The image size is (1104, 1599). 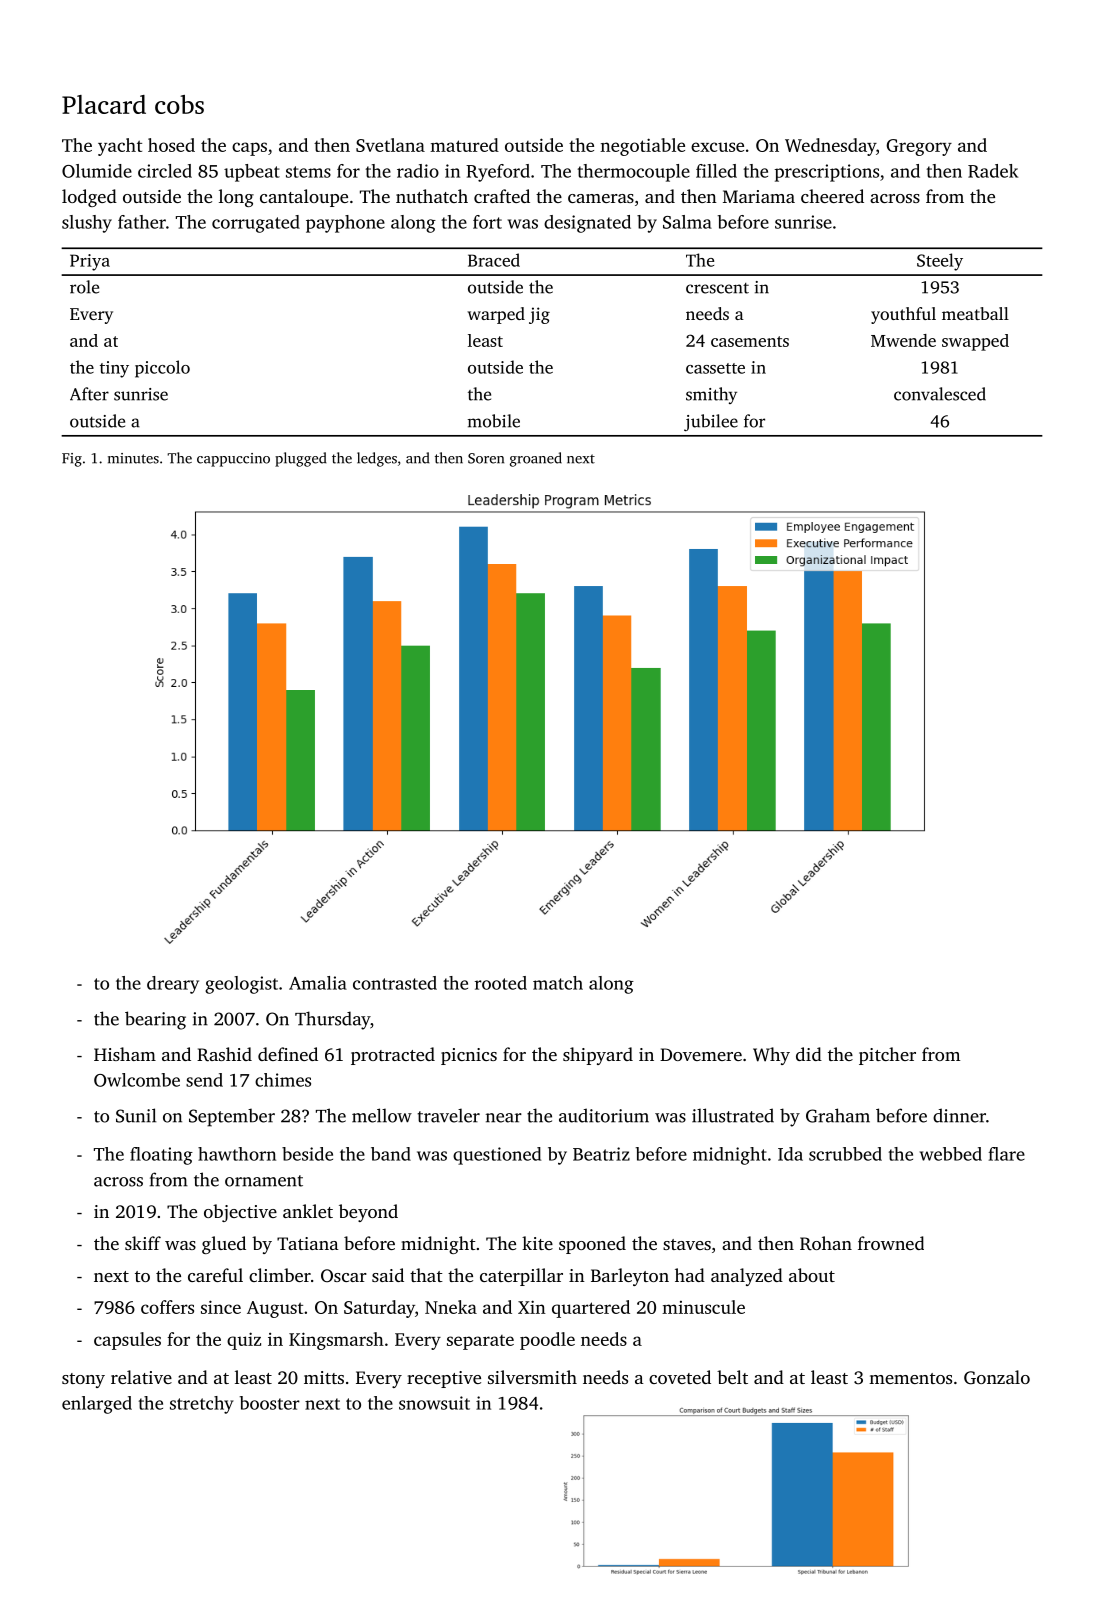 What do you see at coordinates (318, 983) in the screenshot?
I see `Amalia` at bounding box center [318, 983].
